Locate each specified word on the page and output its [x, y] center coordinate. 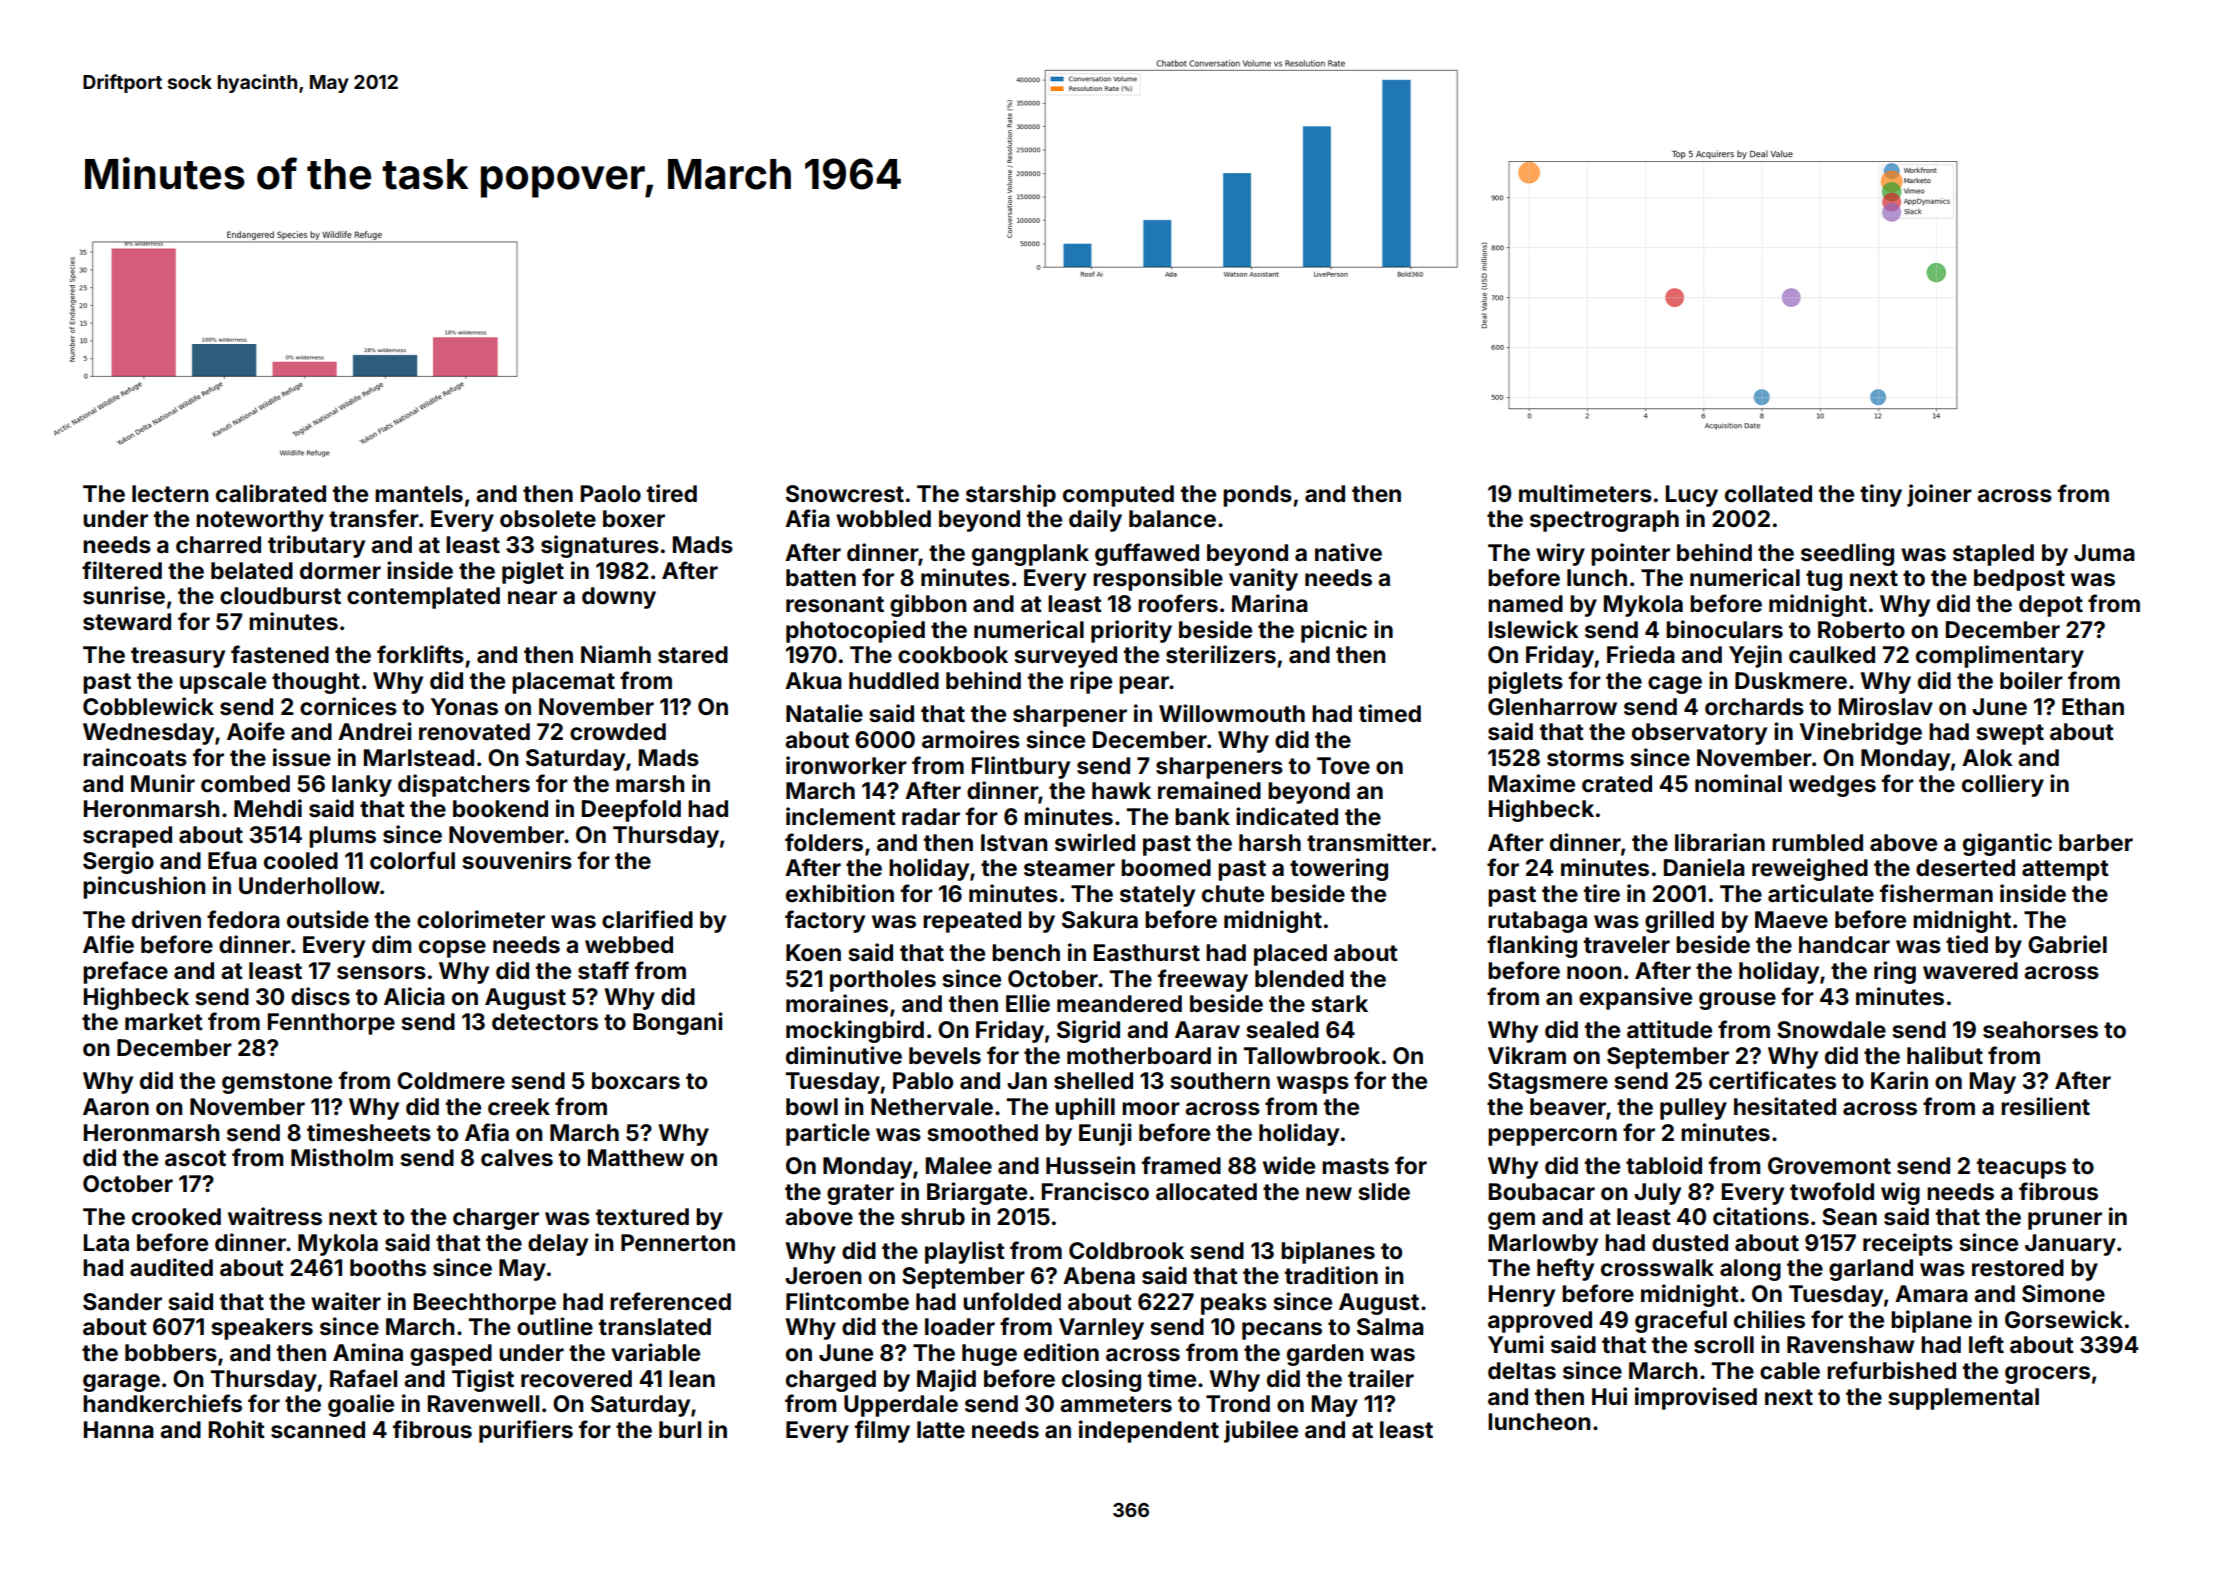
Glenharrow [1552, 707]
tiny [1881, 495]
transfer [374, 518]
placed [1290, 955]
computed [1118, 496]
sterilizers [1221, 654]
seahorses [2040, 1030]
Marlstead [419, 758]
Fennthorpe [331, 1024]
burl [680, 1429]
